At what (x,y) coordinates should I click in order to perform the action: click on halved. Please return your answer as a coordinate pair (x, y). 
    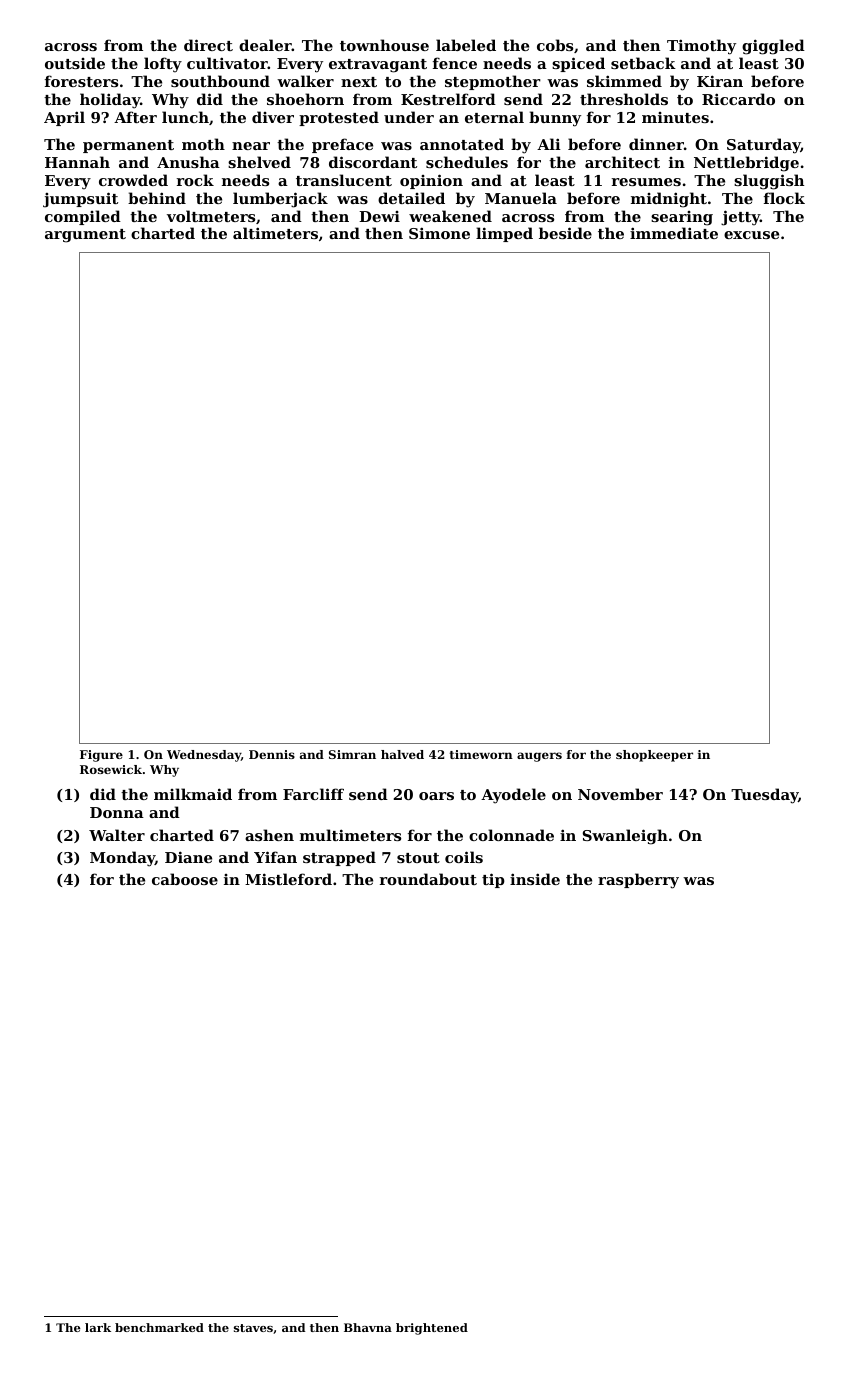
    Looking at the image, I should click on (402, 754).
